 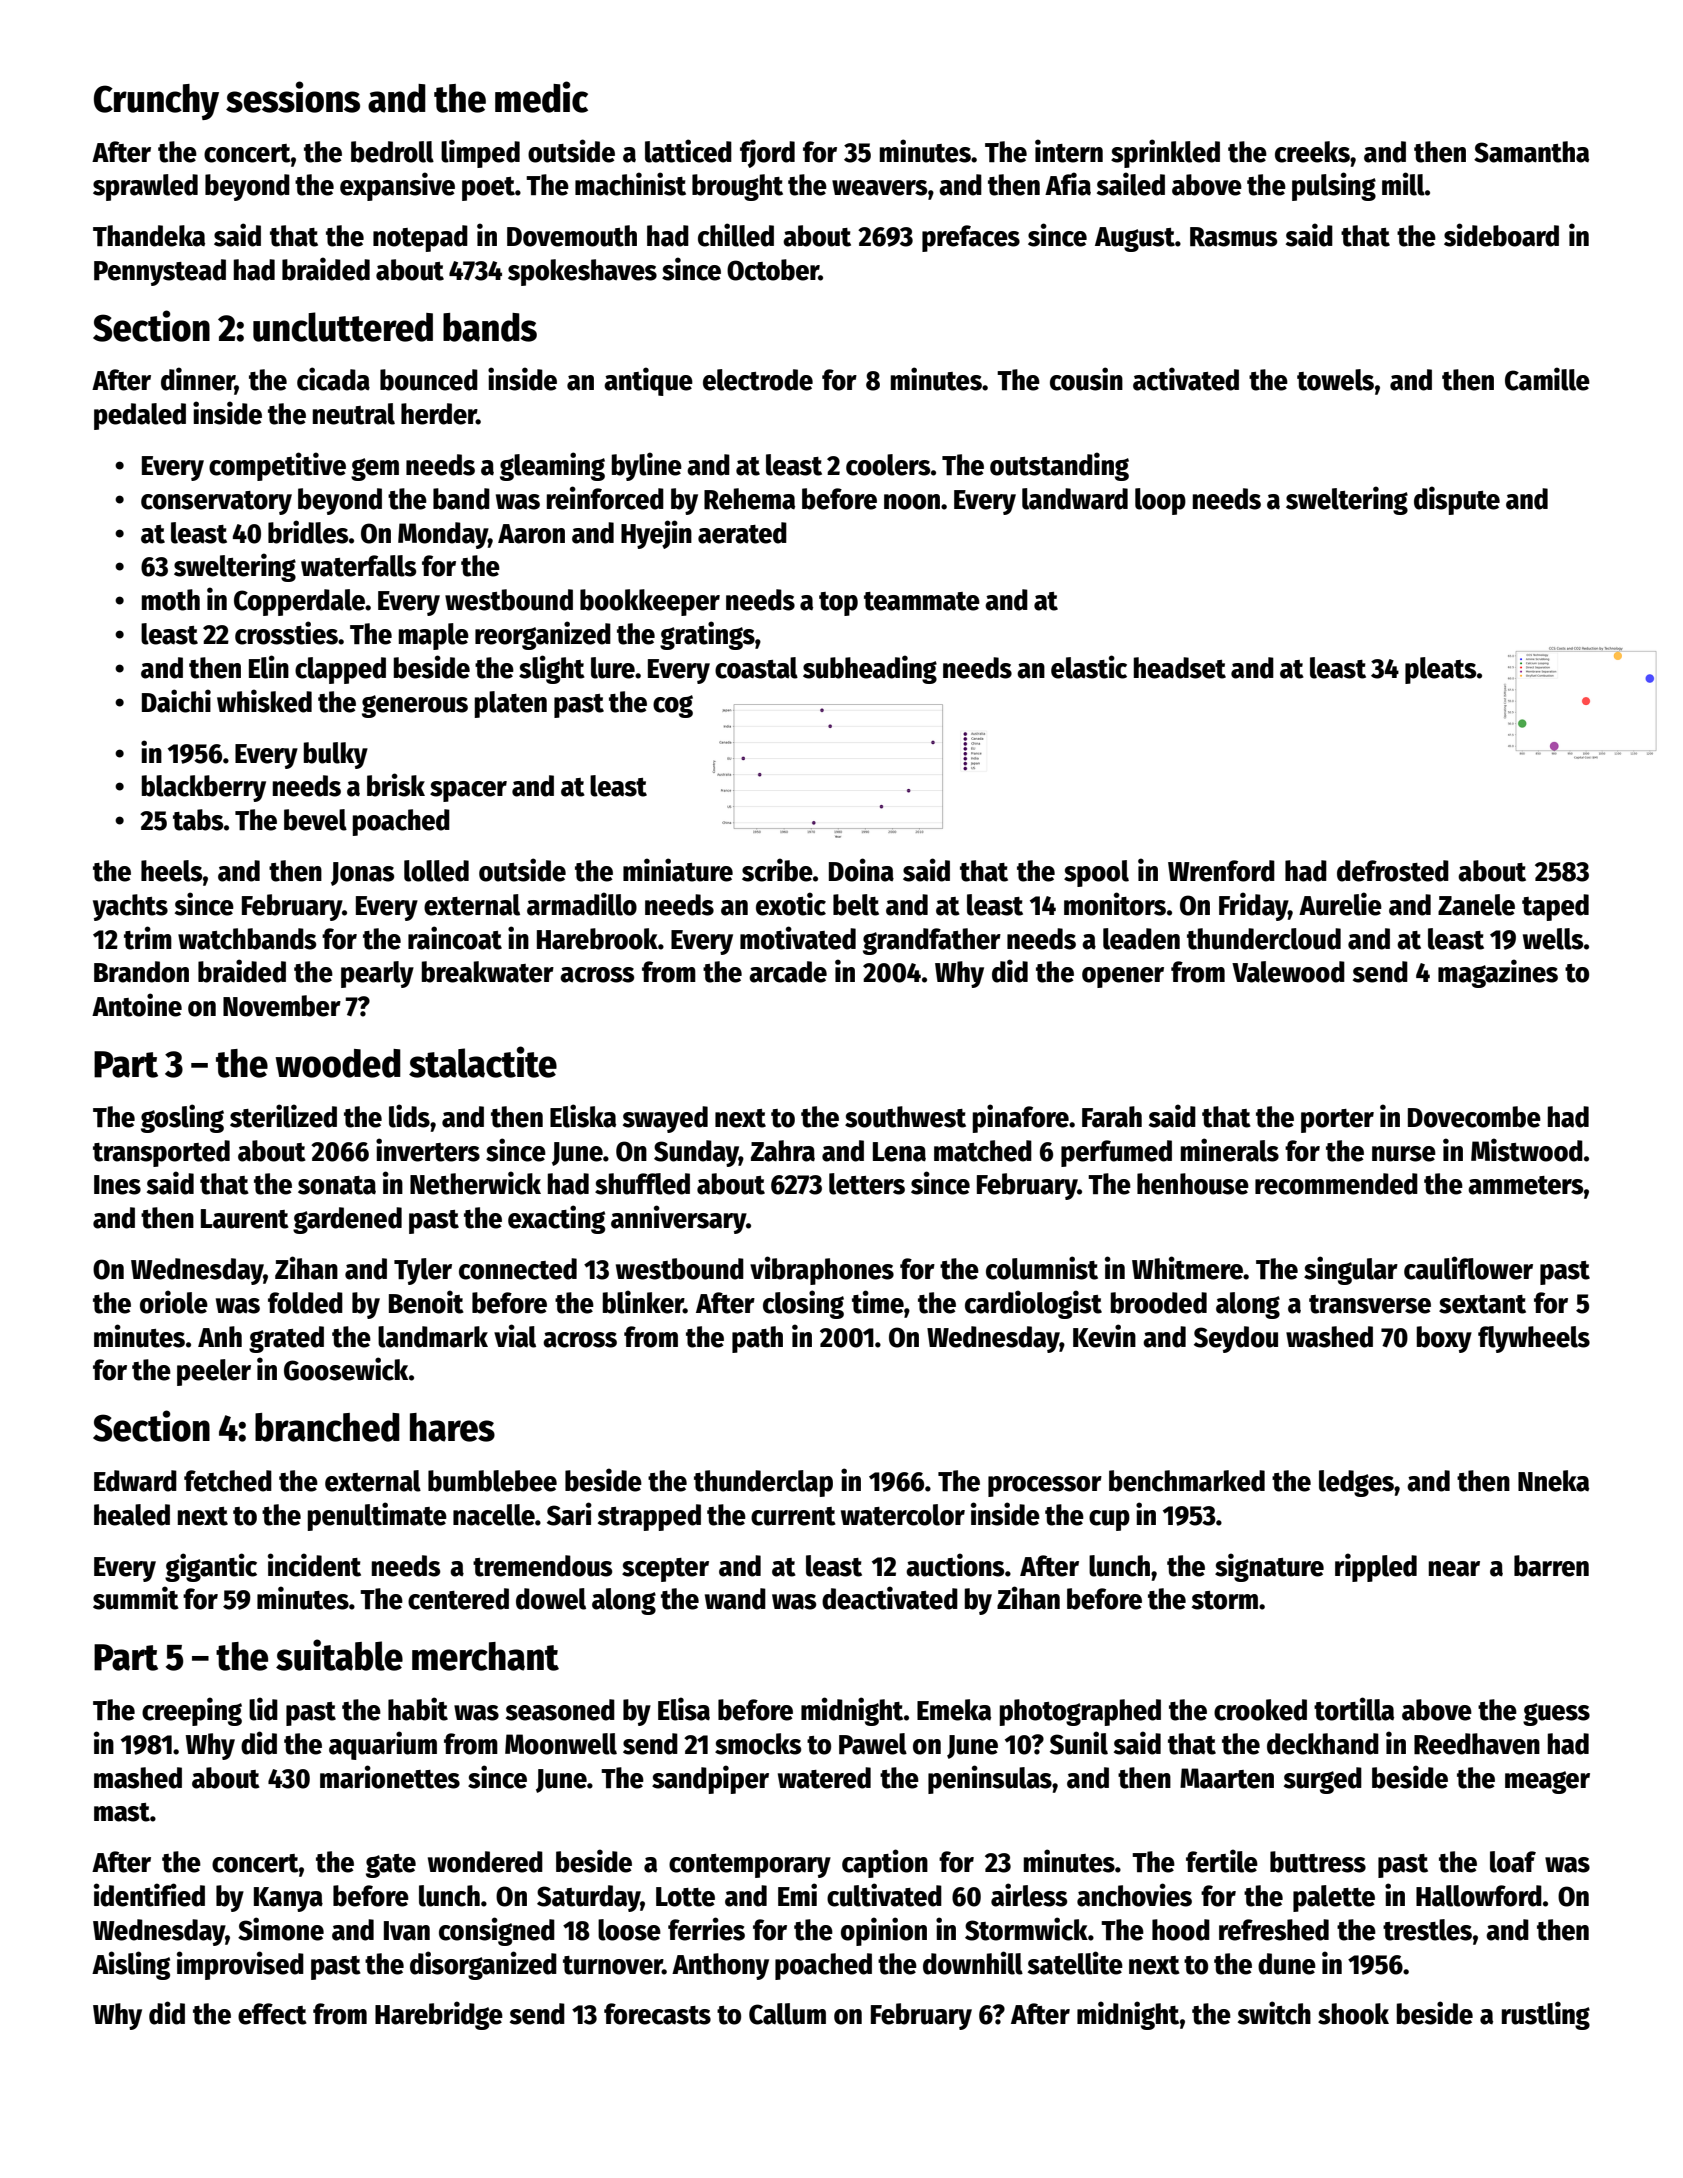 What do you see at coordinates (336, 755) in the page?
I see `bulky` at bounding box center [336, 755].
